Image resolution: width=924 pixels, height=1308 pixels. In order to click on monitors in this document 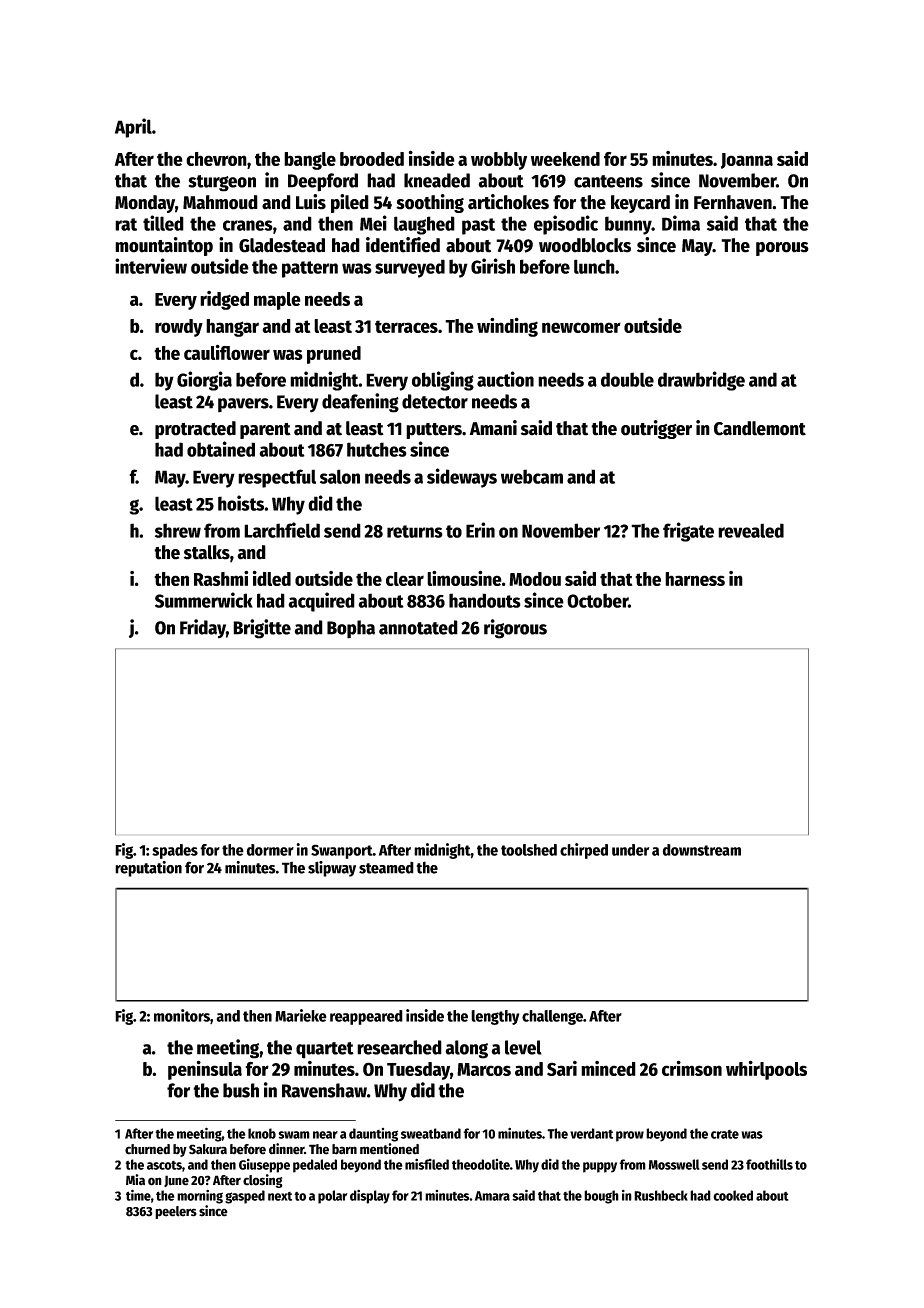, I will do `click(182, 1015)`.
